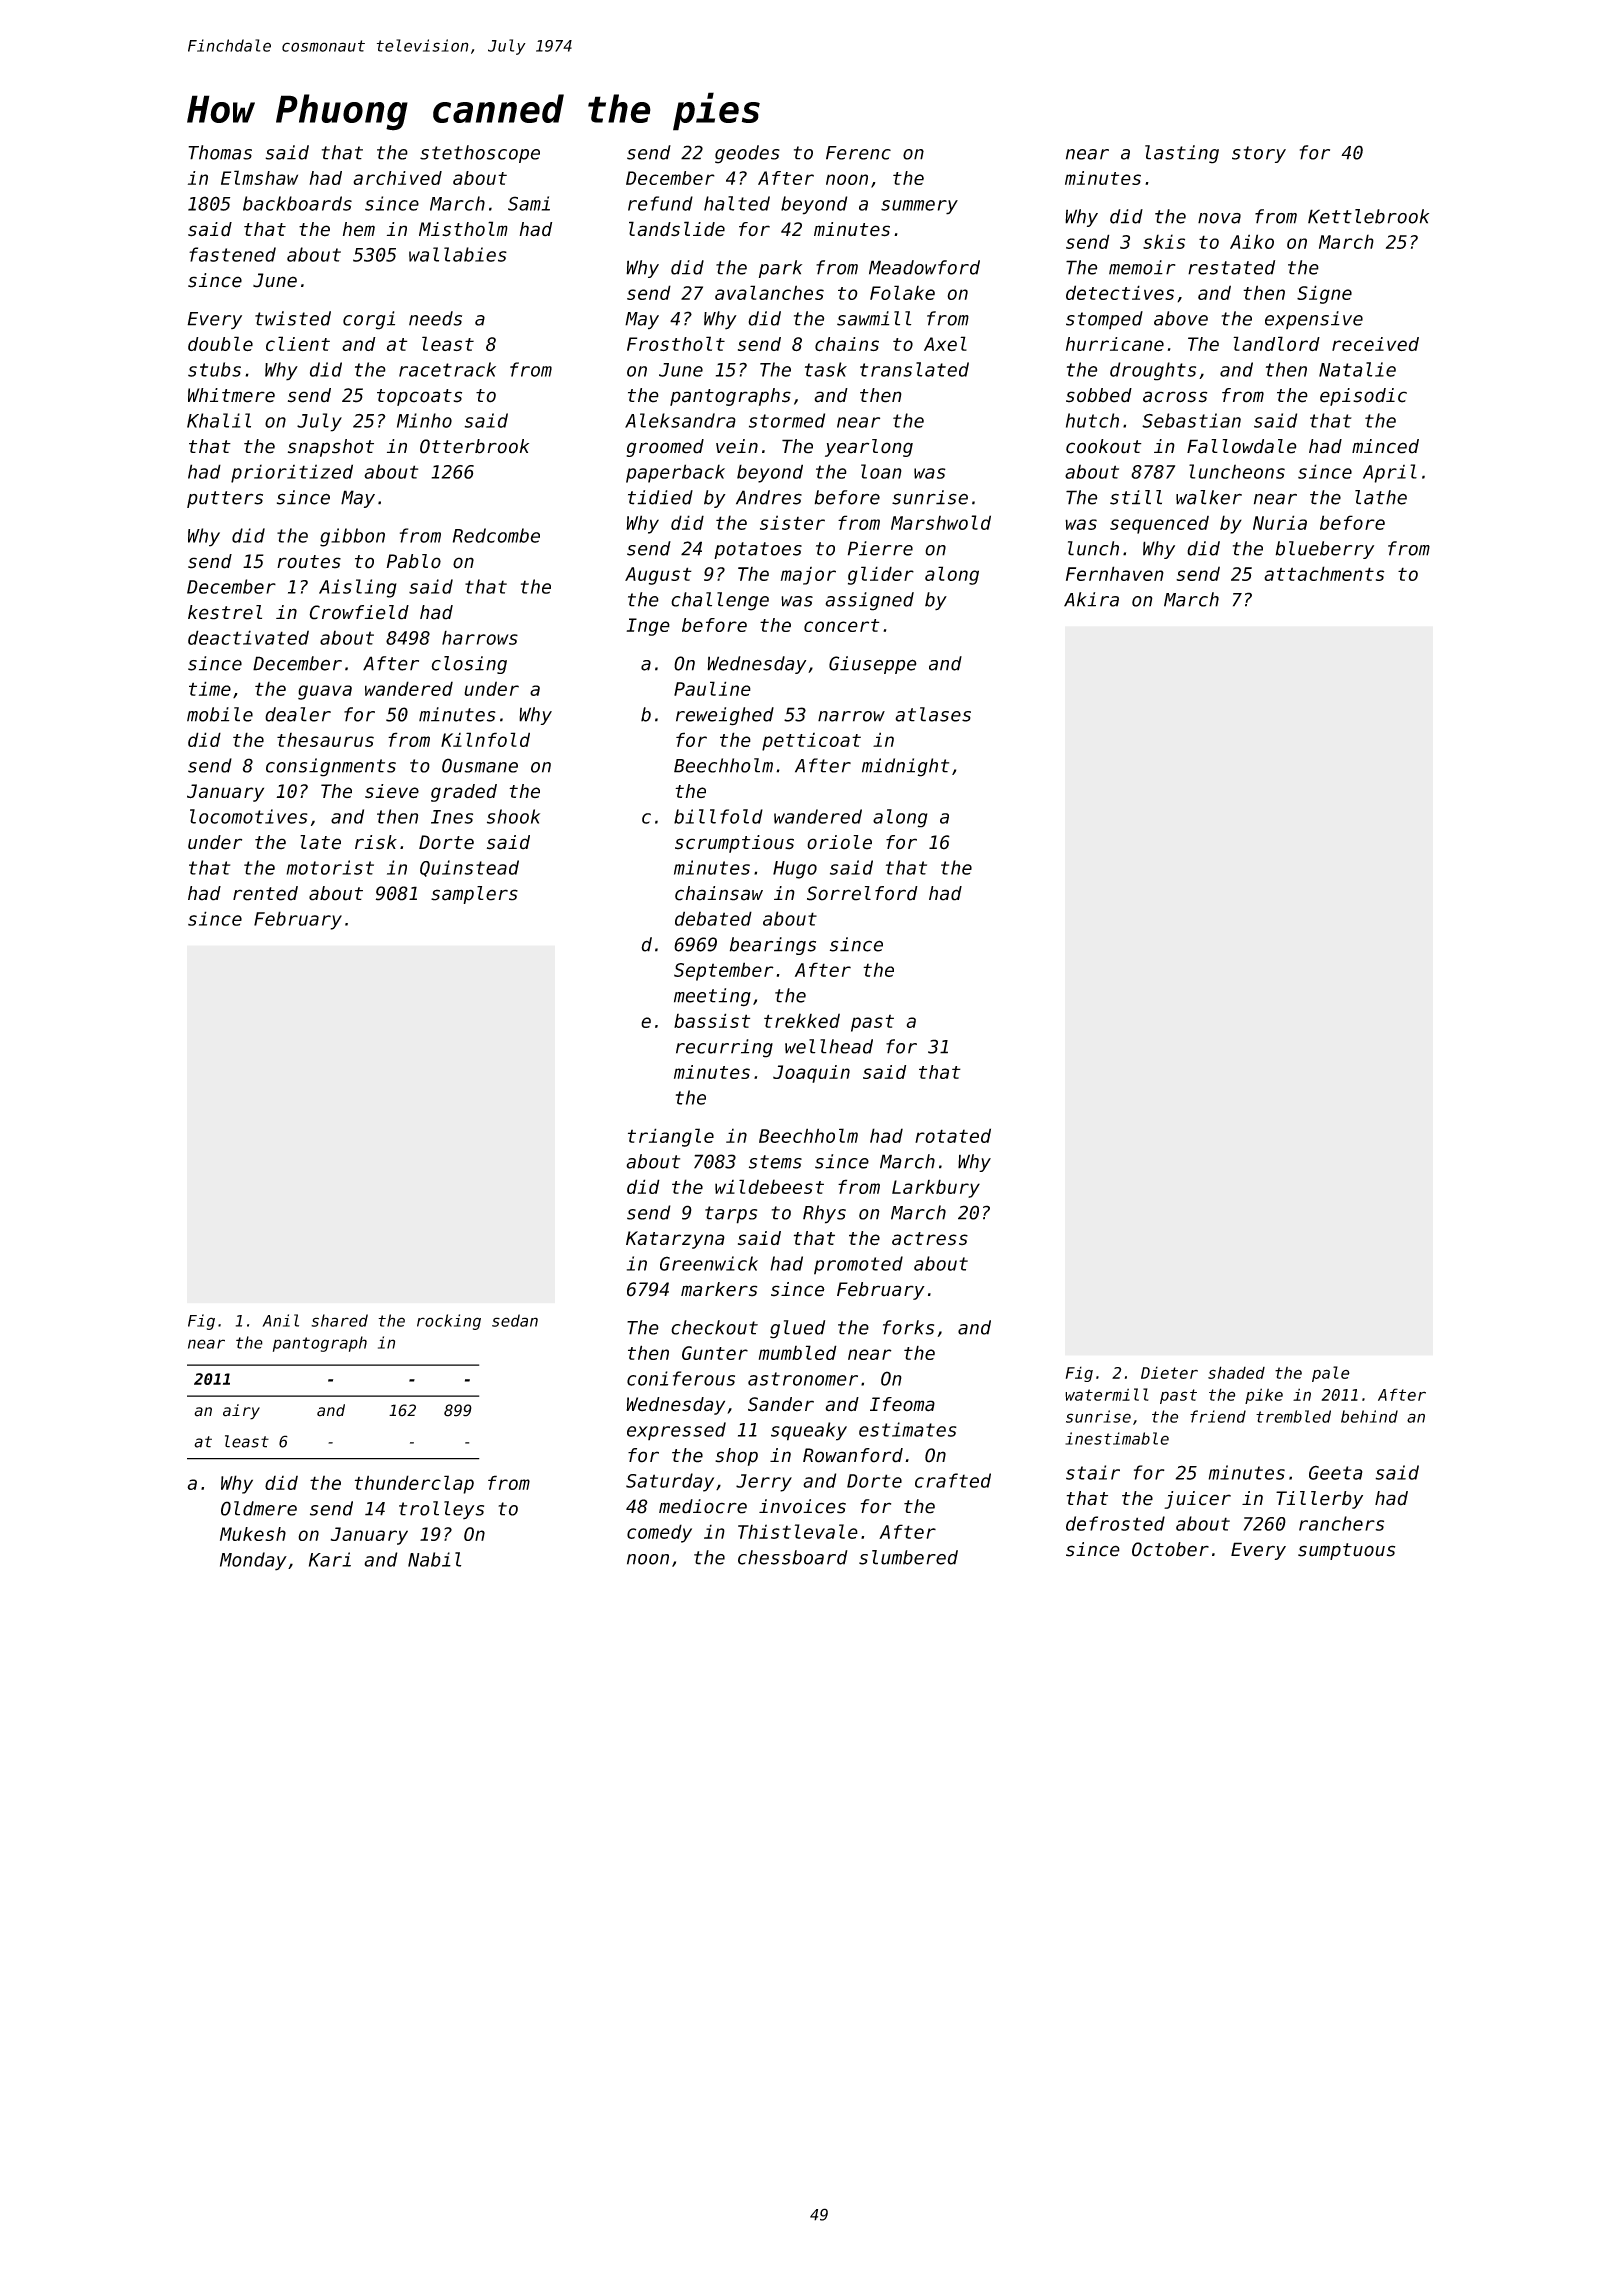  Describe the element at coordinates (325, 692) in the screenshot. I see `guava` at that location.
